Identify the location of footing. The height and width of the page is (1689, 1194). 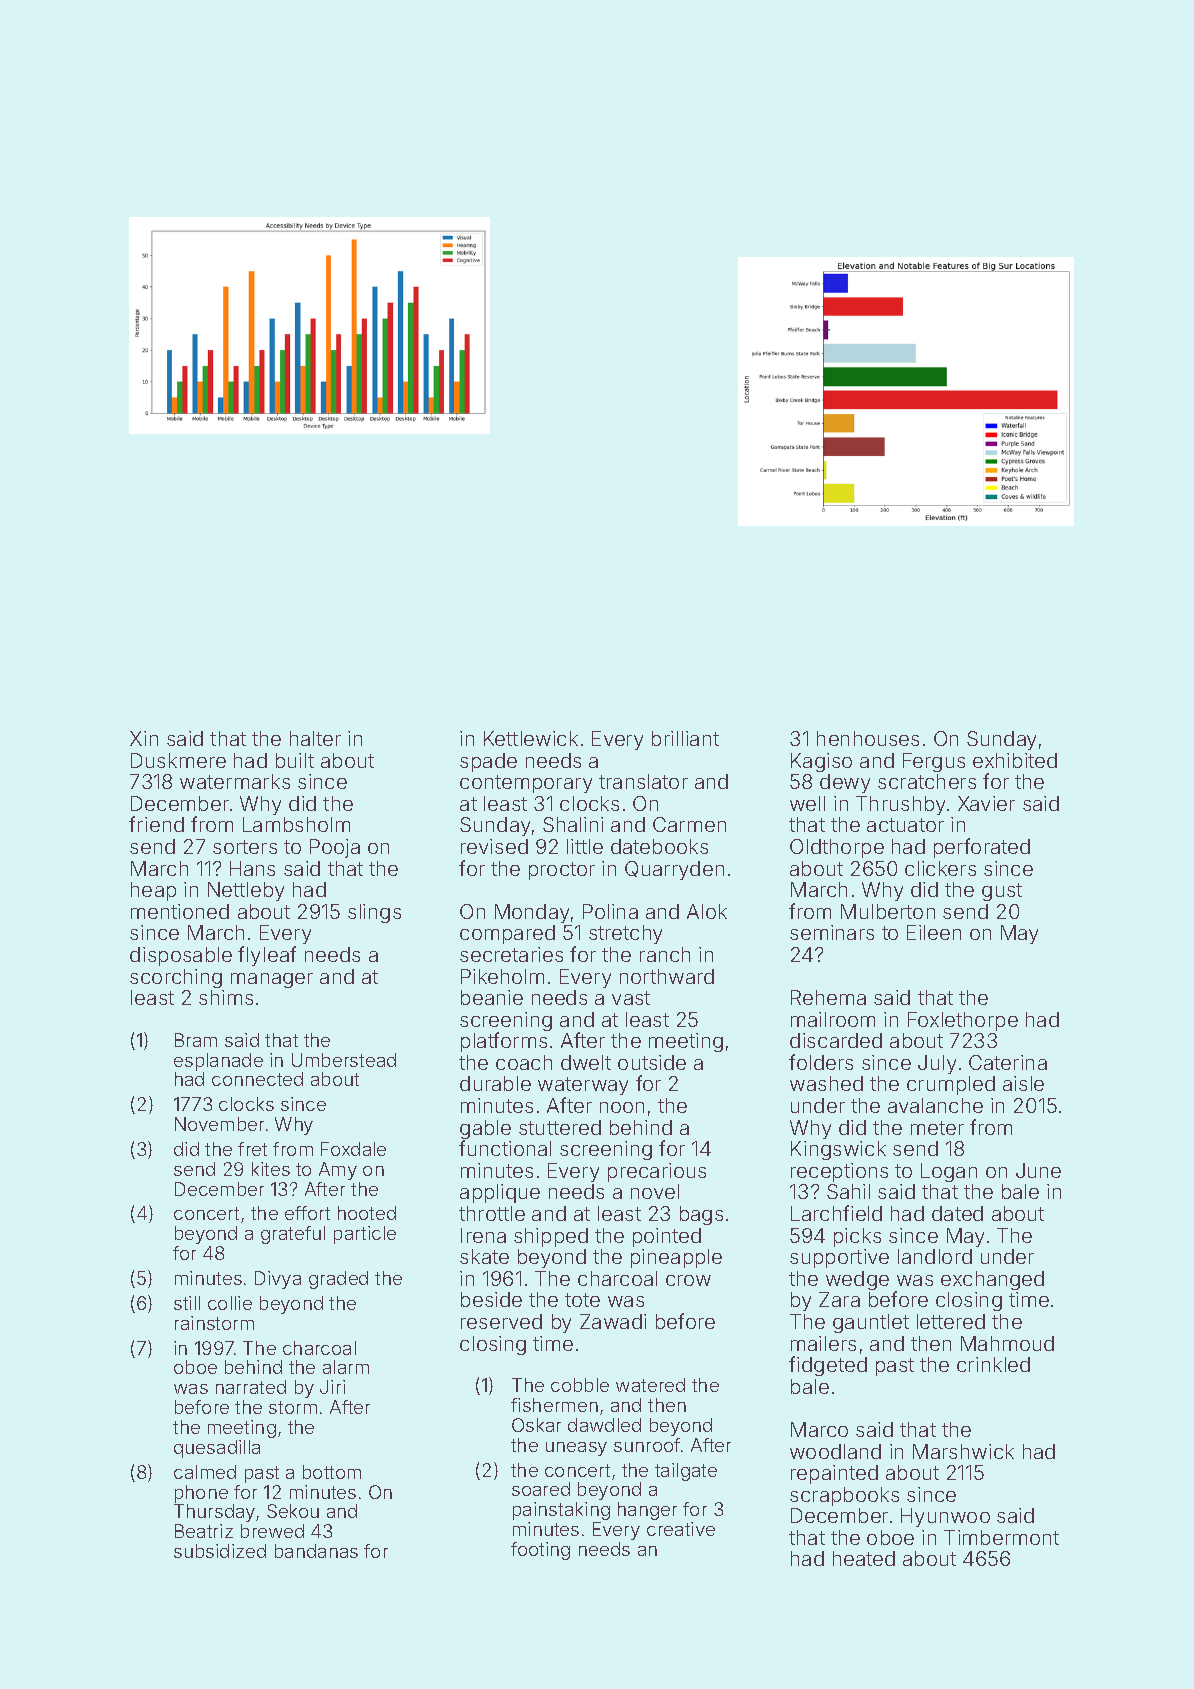
(540, 1551).
